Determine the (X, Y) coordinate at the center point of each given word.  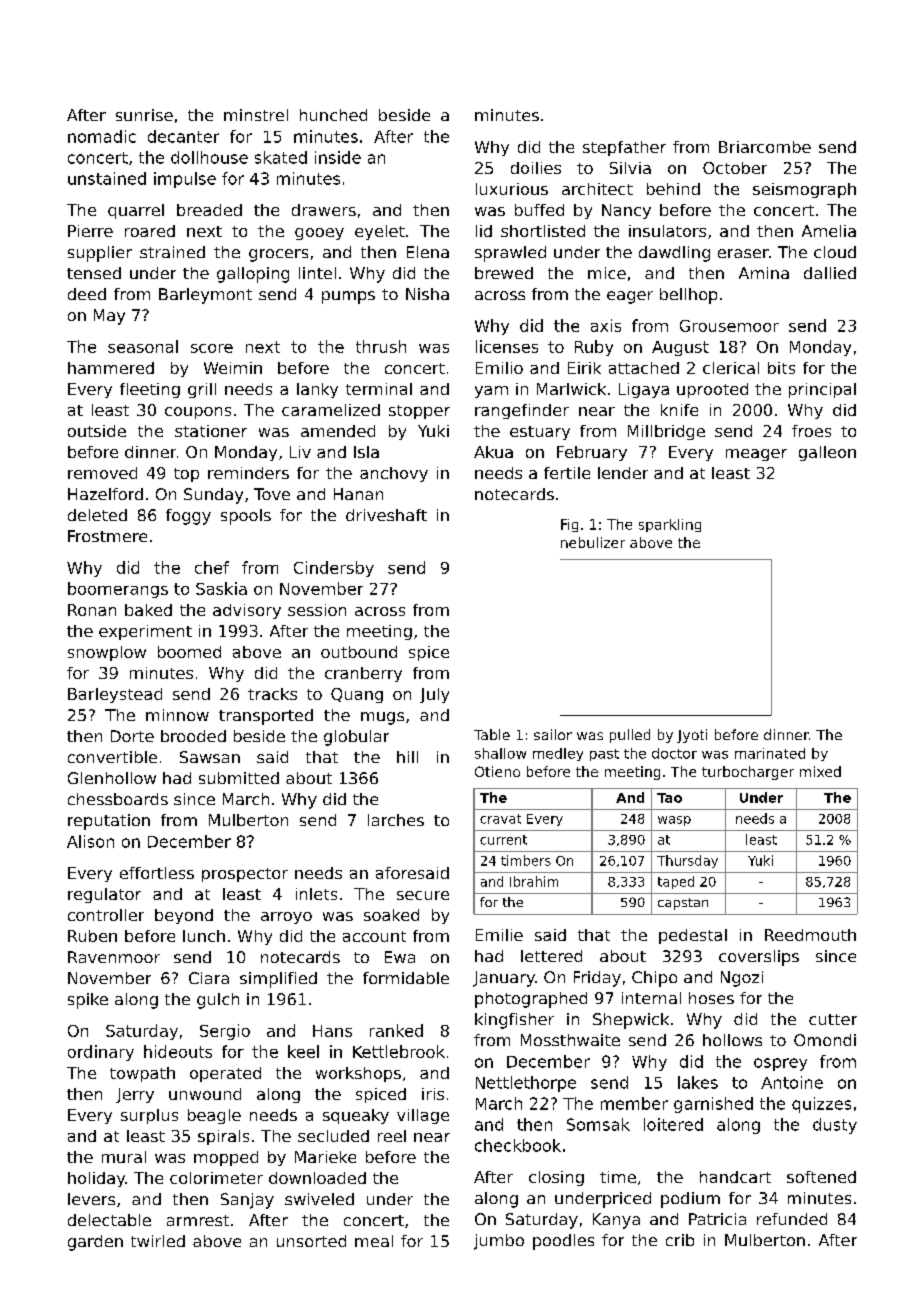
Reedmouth (810, 935)
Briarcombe (765, 147)
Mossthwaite (570, 1040)
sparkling (670, 525)
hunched (333, 115)
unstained (107, 178)
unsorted (311, 1241)
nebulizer (593, 542)
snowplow (107, 653)
